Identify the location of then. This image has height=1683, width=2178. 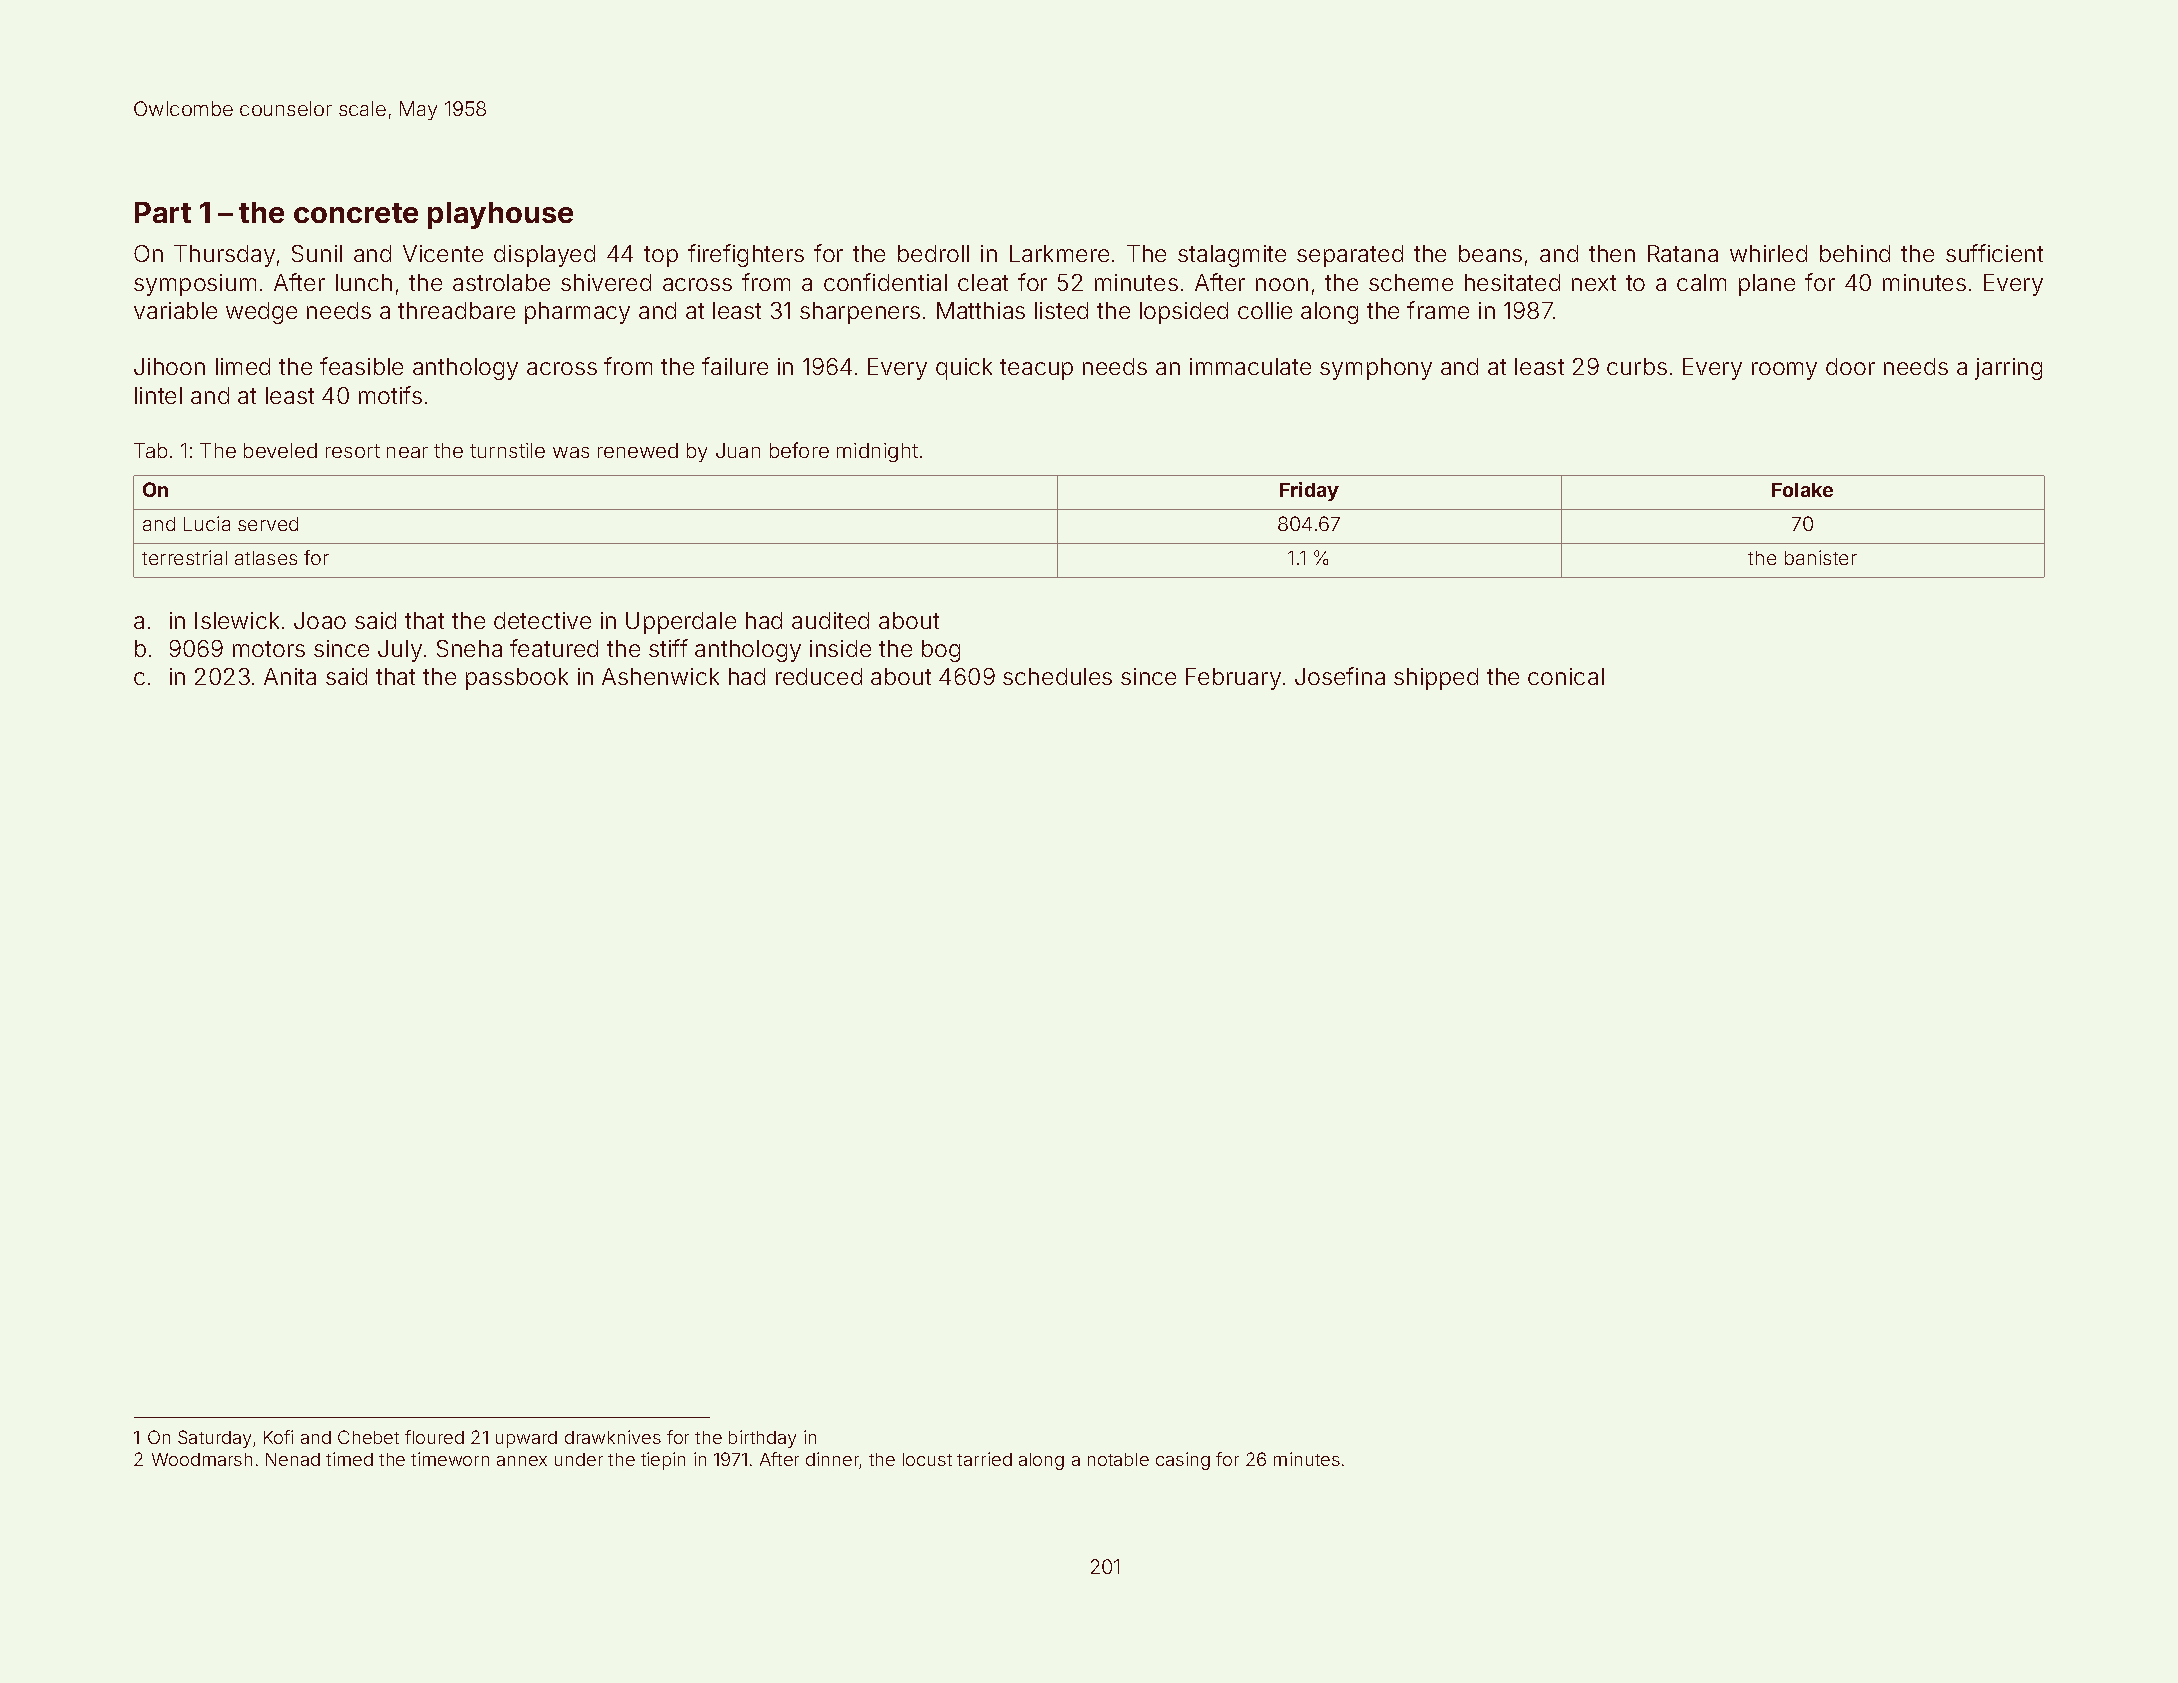
(1612, 253).
